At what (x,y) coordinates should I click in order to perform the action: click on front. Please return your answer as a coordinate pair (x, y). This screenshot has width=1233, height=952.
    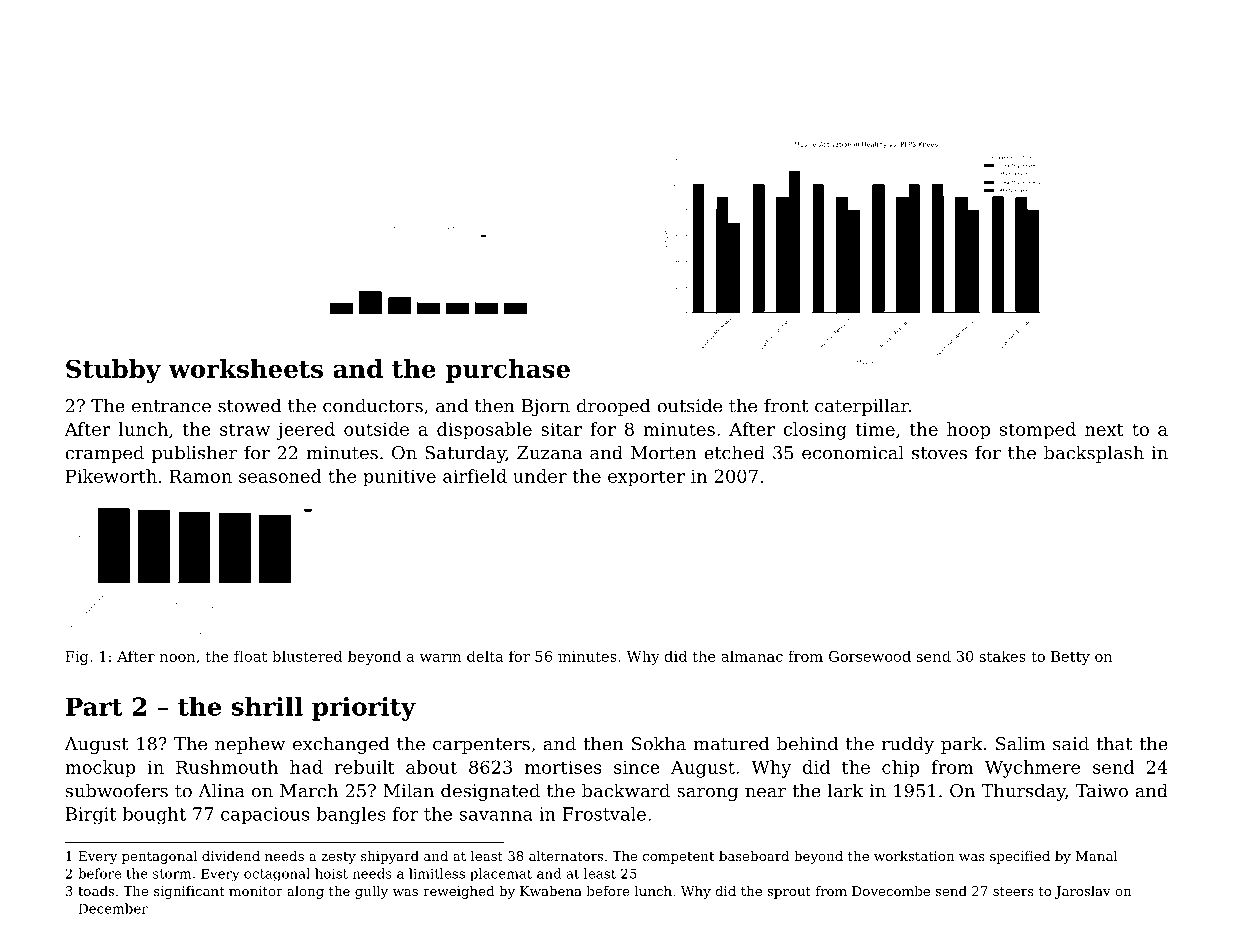
    Looking at the image, I should click on (786, 405).
